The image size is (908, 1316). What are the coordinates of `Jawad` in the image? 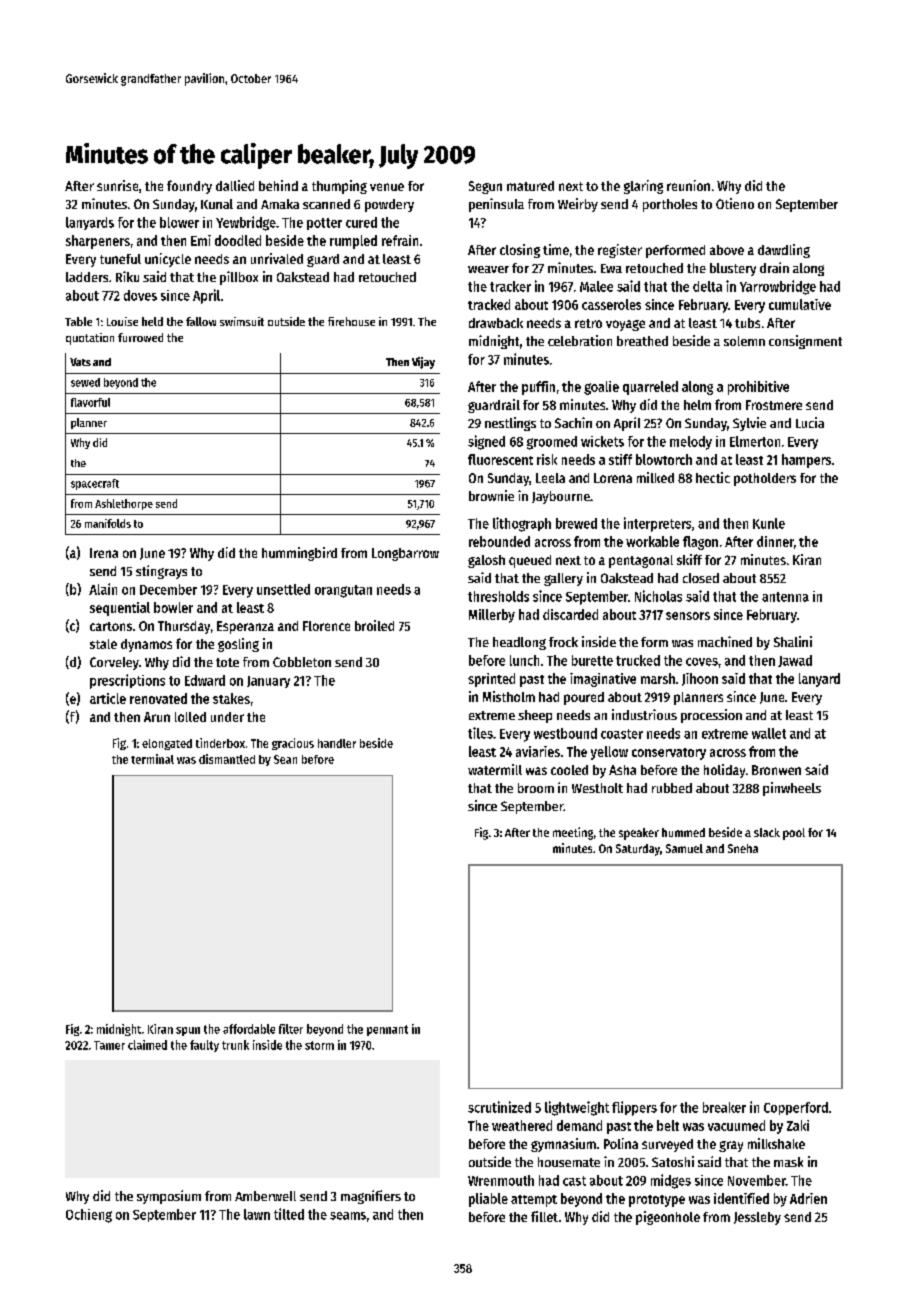 It's located at (795, 661).
